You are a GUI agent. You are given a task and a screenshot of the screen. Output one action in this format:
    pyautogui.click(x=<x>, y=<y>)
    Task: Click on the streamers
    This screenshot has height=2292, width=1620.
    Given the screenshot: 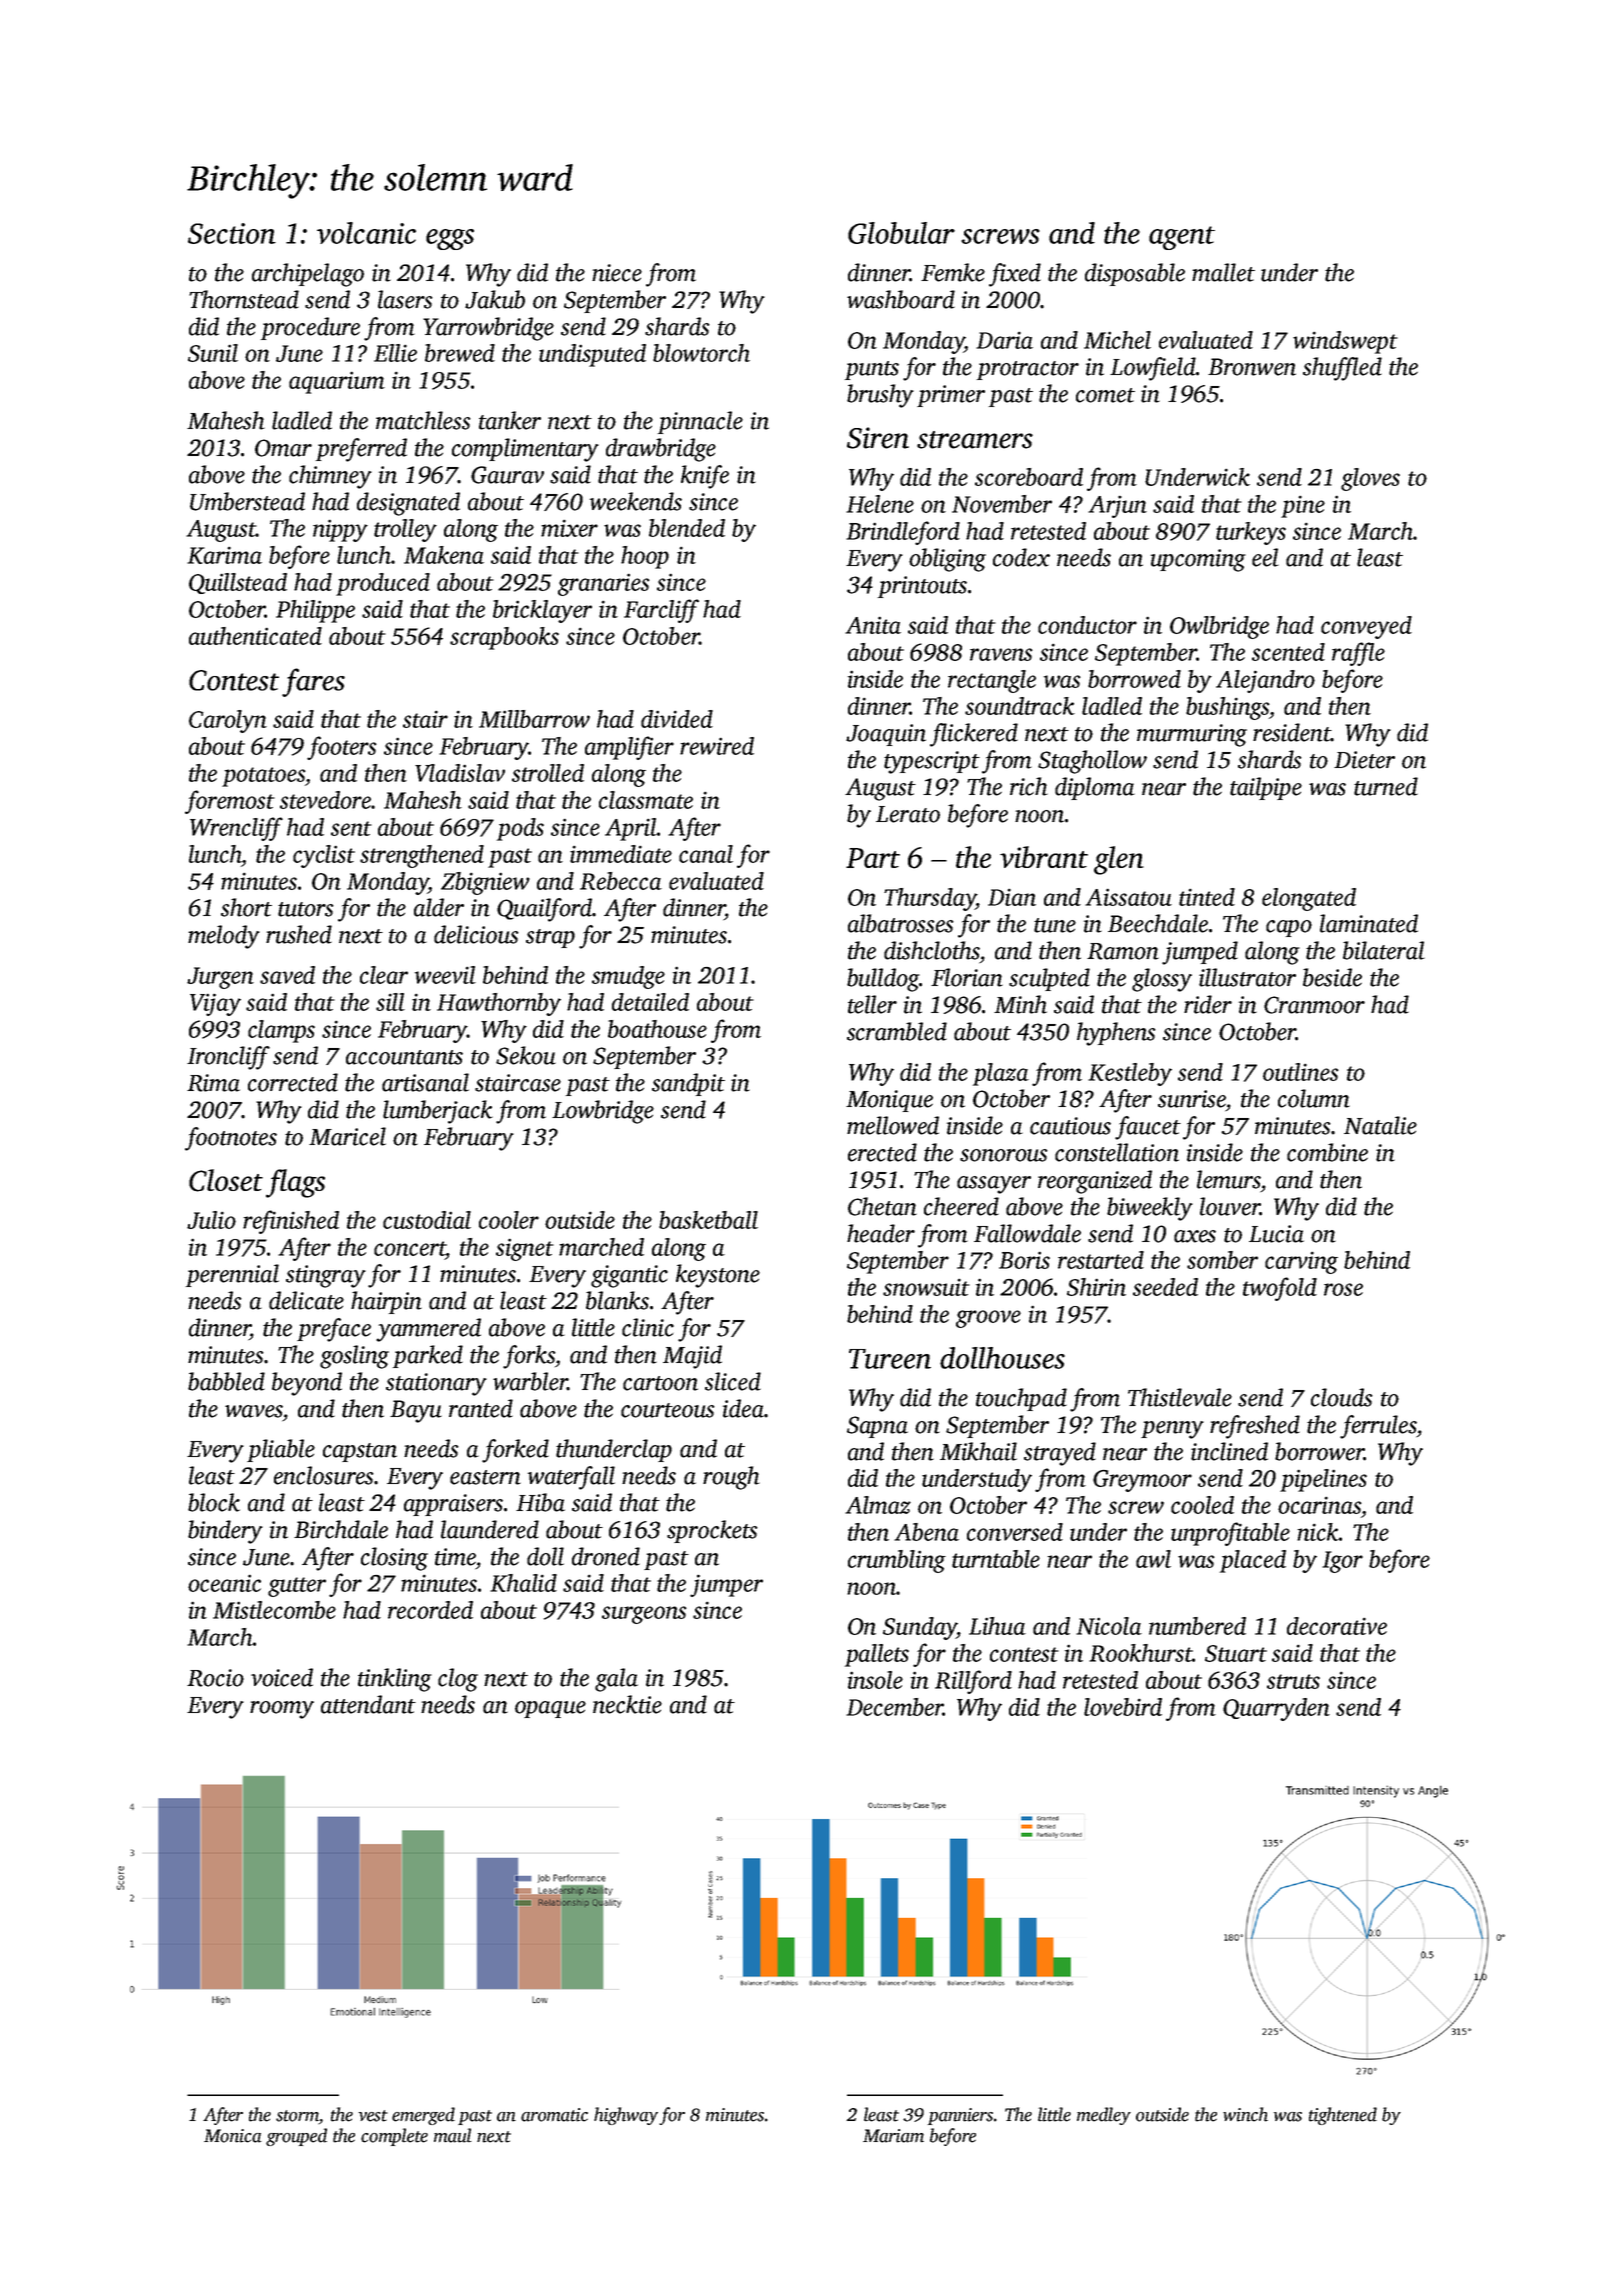 What is the action you would take?
    pyautogui.click(x=975, y=440)
